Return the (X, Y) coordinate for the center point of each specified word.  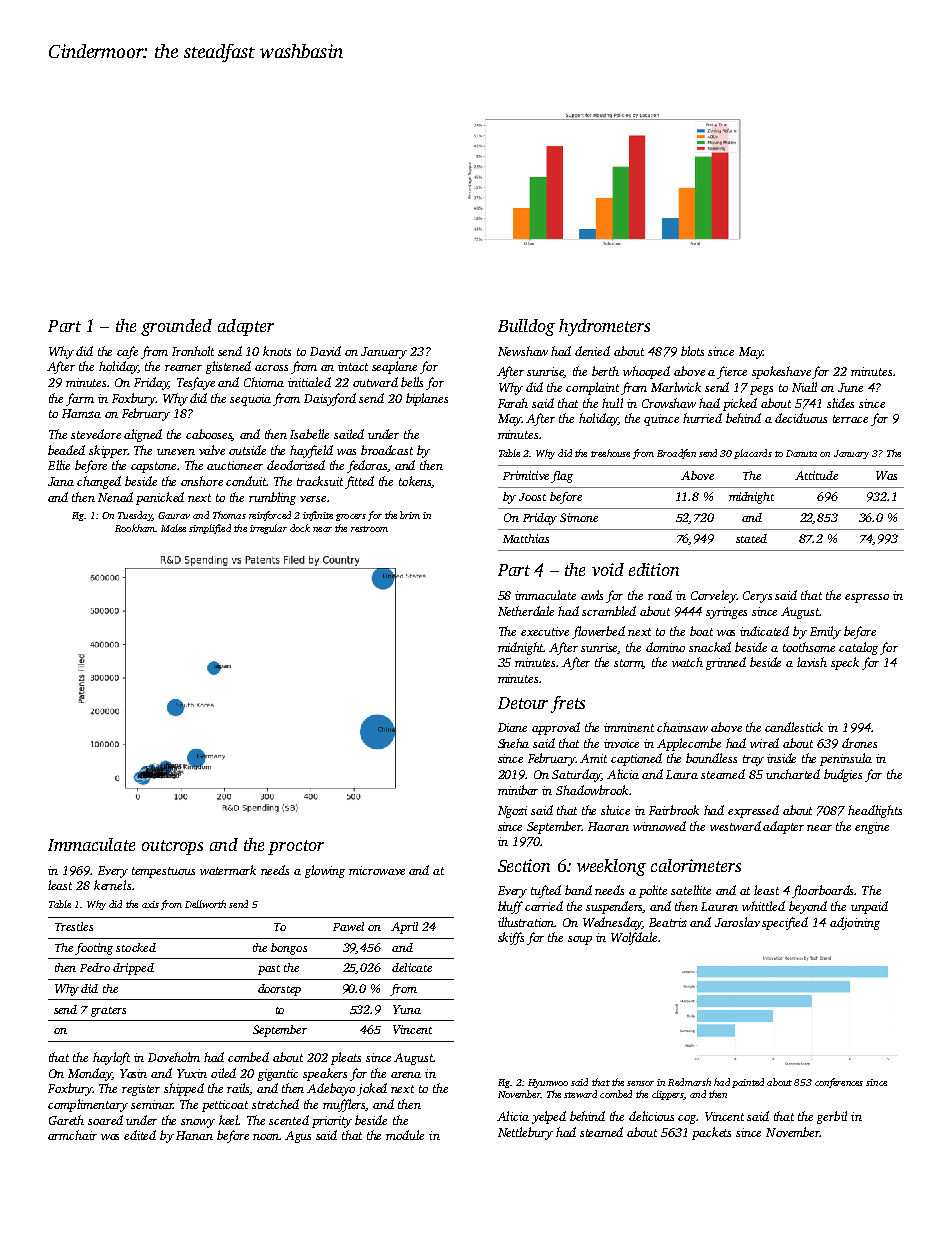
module (405, 1135)
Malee (173, 528)
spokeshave (781, 372)
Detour (523, 703)
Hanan (194, 1135)
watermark (228, 870)
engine (872, 828)
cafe (127, 352)
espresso (867, 598)
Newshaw (523, 351)
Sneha (513, 743)
